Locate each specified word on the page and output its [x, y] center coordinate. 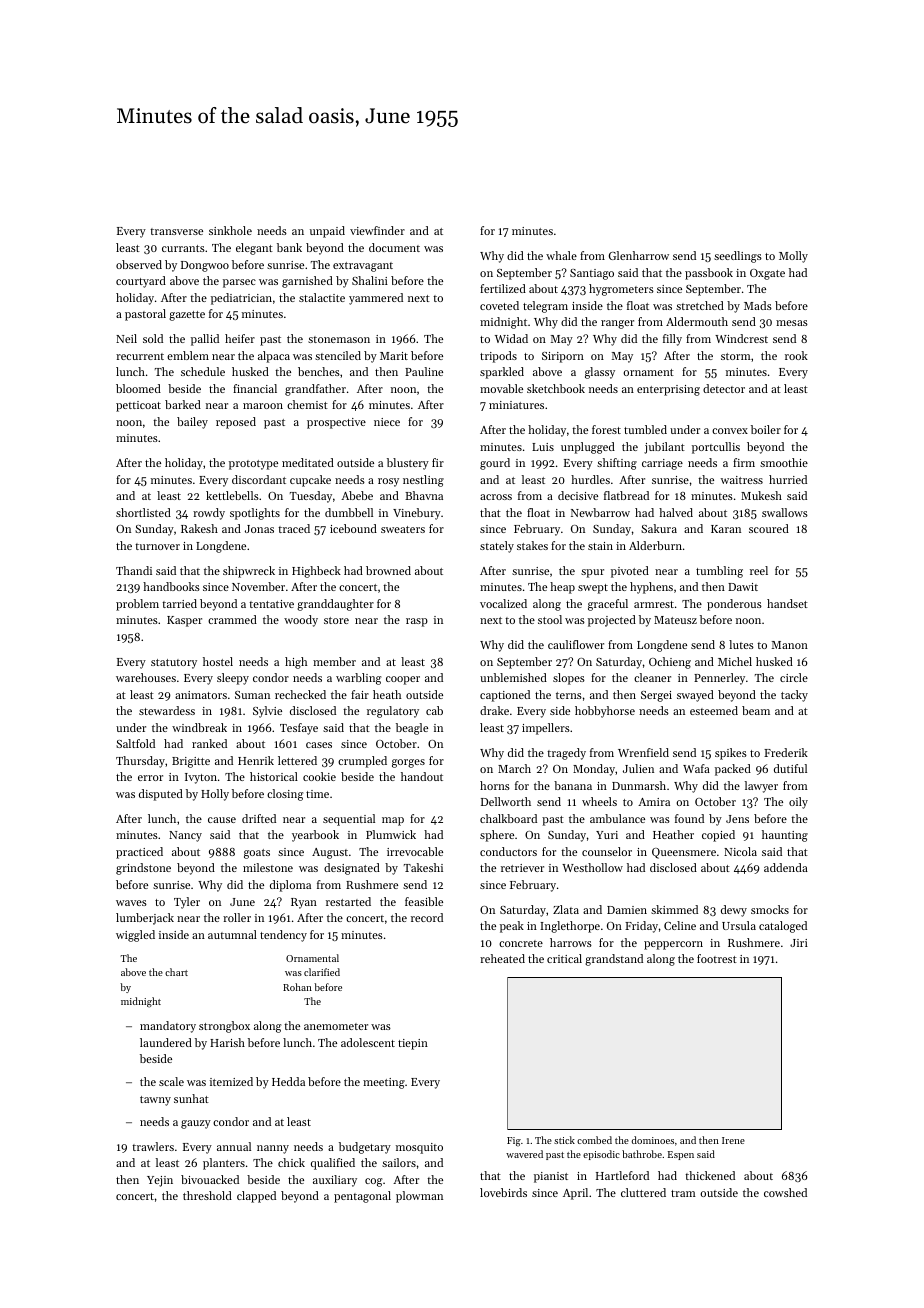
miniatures [516, 405]
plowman [419, 1197]
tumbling [719, 572]
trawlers [153, 1146]
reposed [236, 423]
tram [683, 1193]
